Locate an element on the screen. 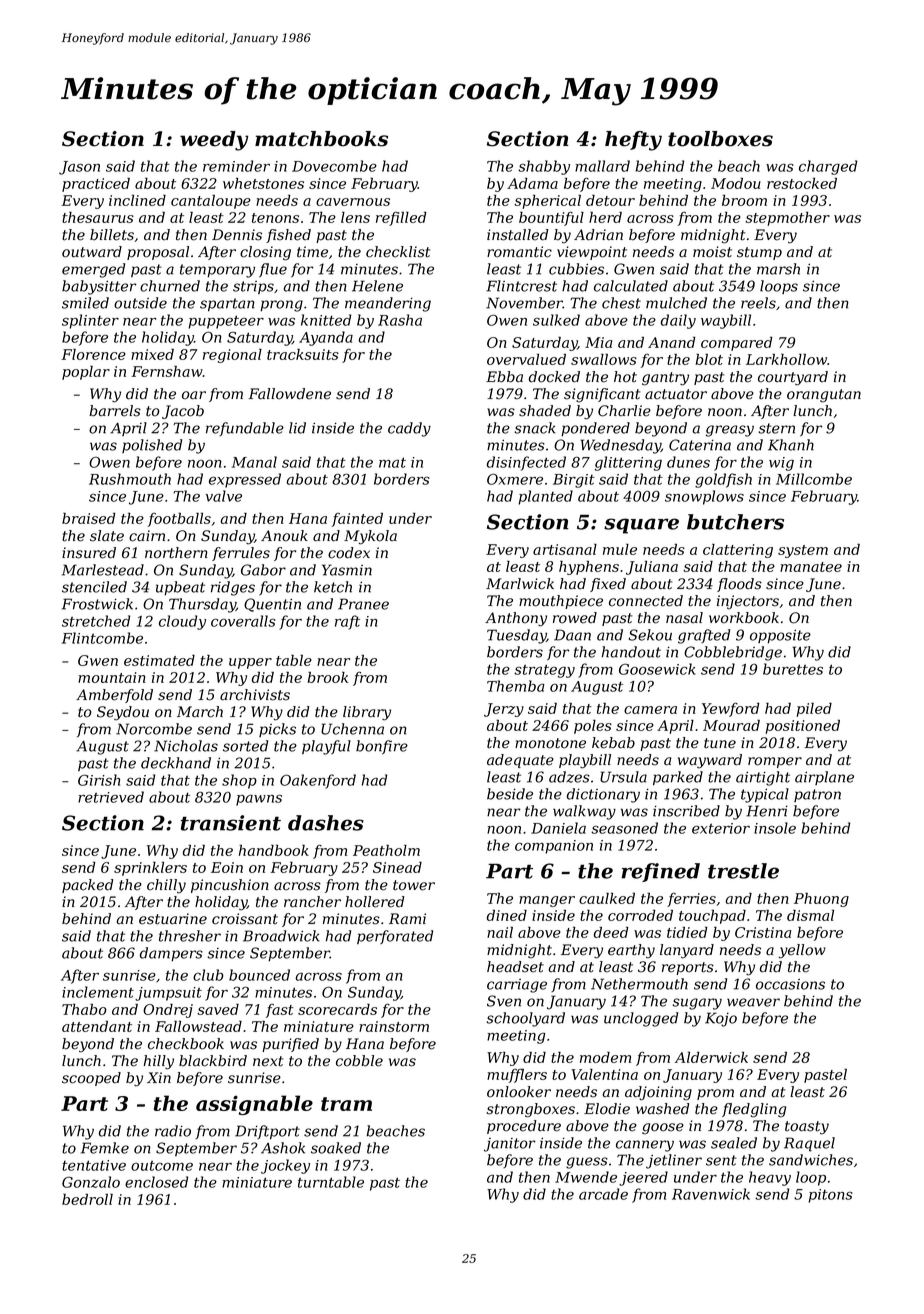  hollered is located at coordinates (375, 902).
